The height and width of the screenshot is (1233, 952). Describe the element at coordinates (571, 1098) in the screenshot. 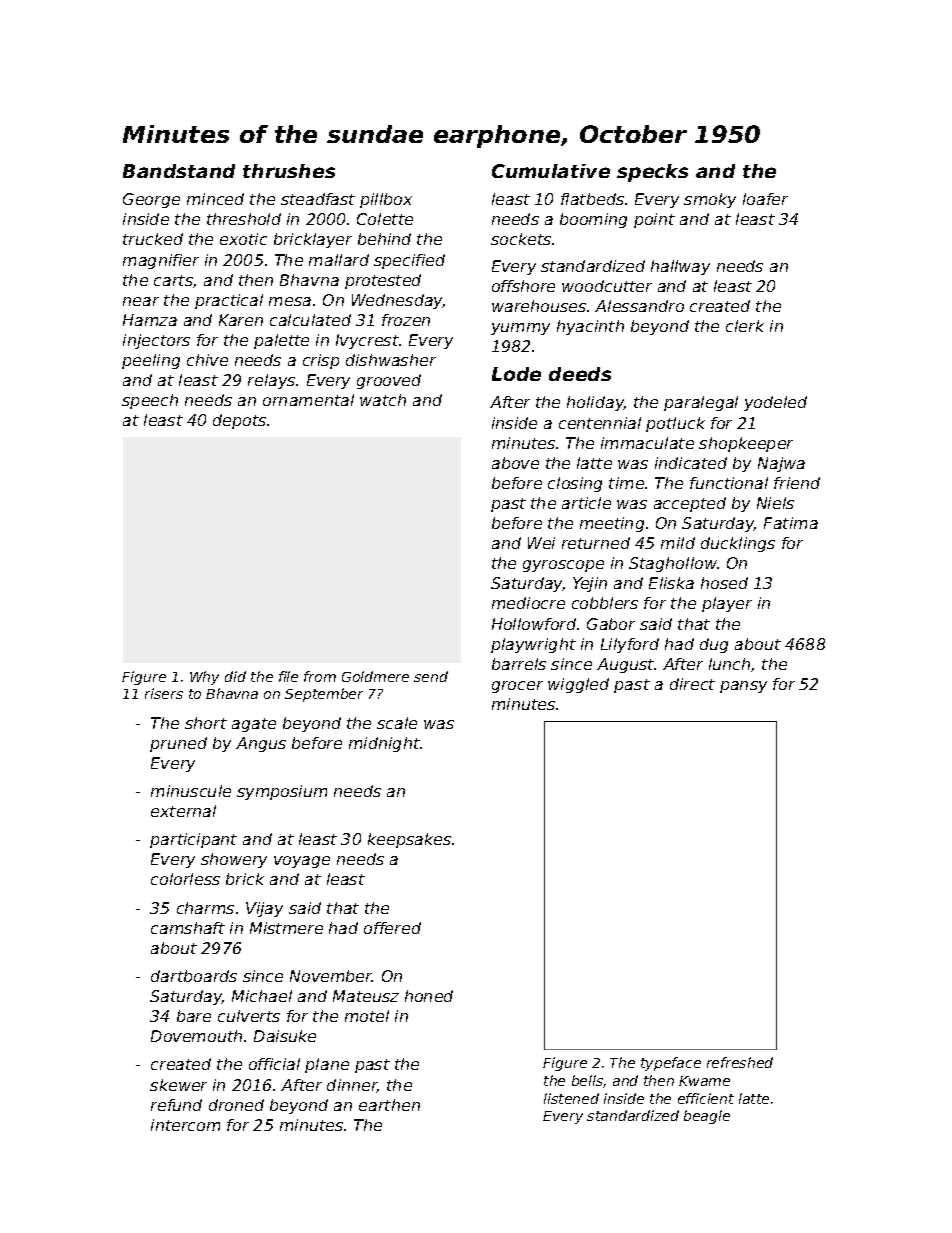

I see `listened` at that location.
